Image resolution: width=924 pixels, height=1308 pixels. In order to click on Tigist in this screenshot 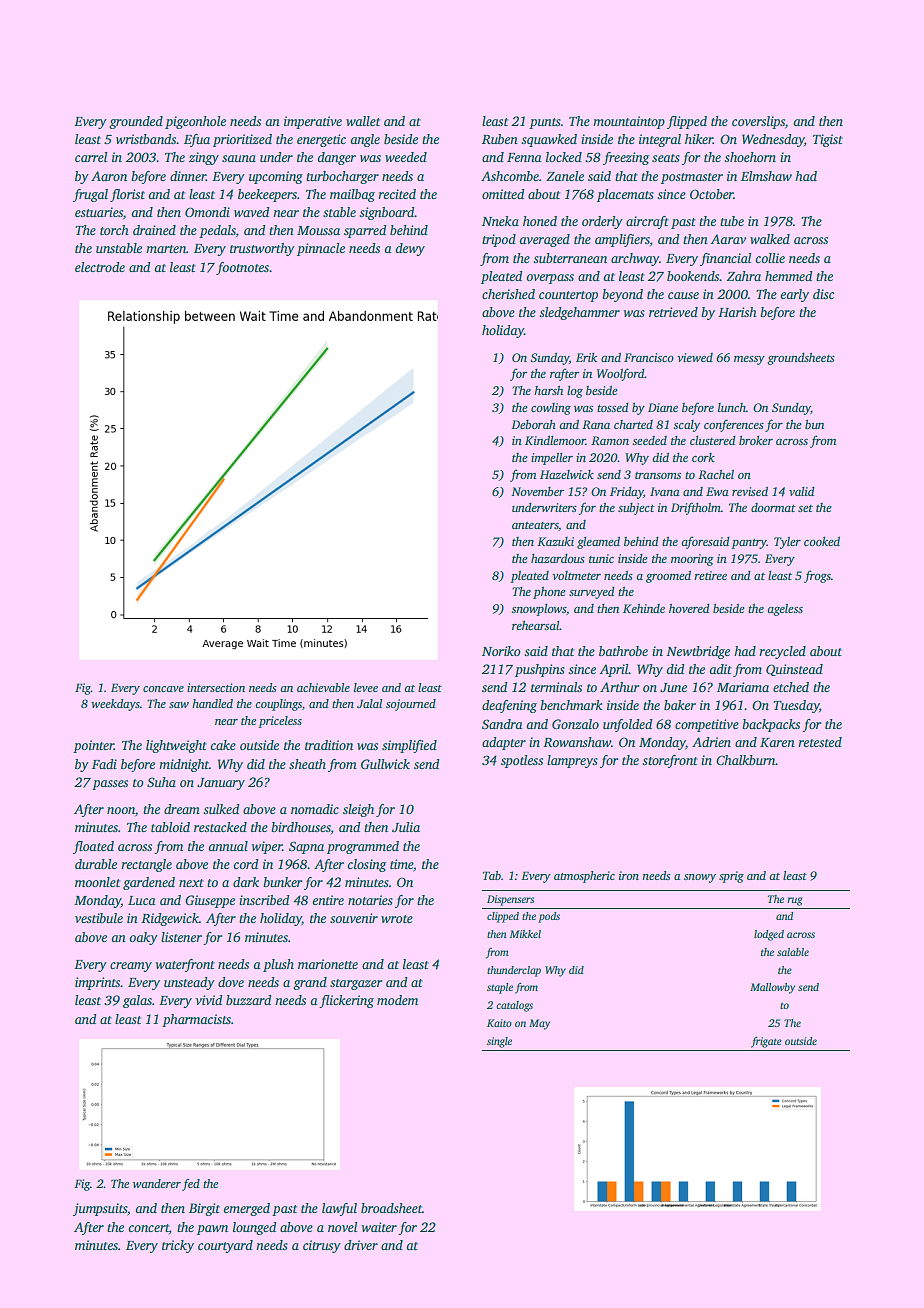, I will do `click(828, 140)`.
